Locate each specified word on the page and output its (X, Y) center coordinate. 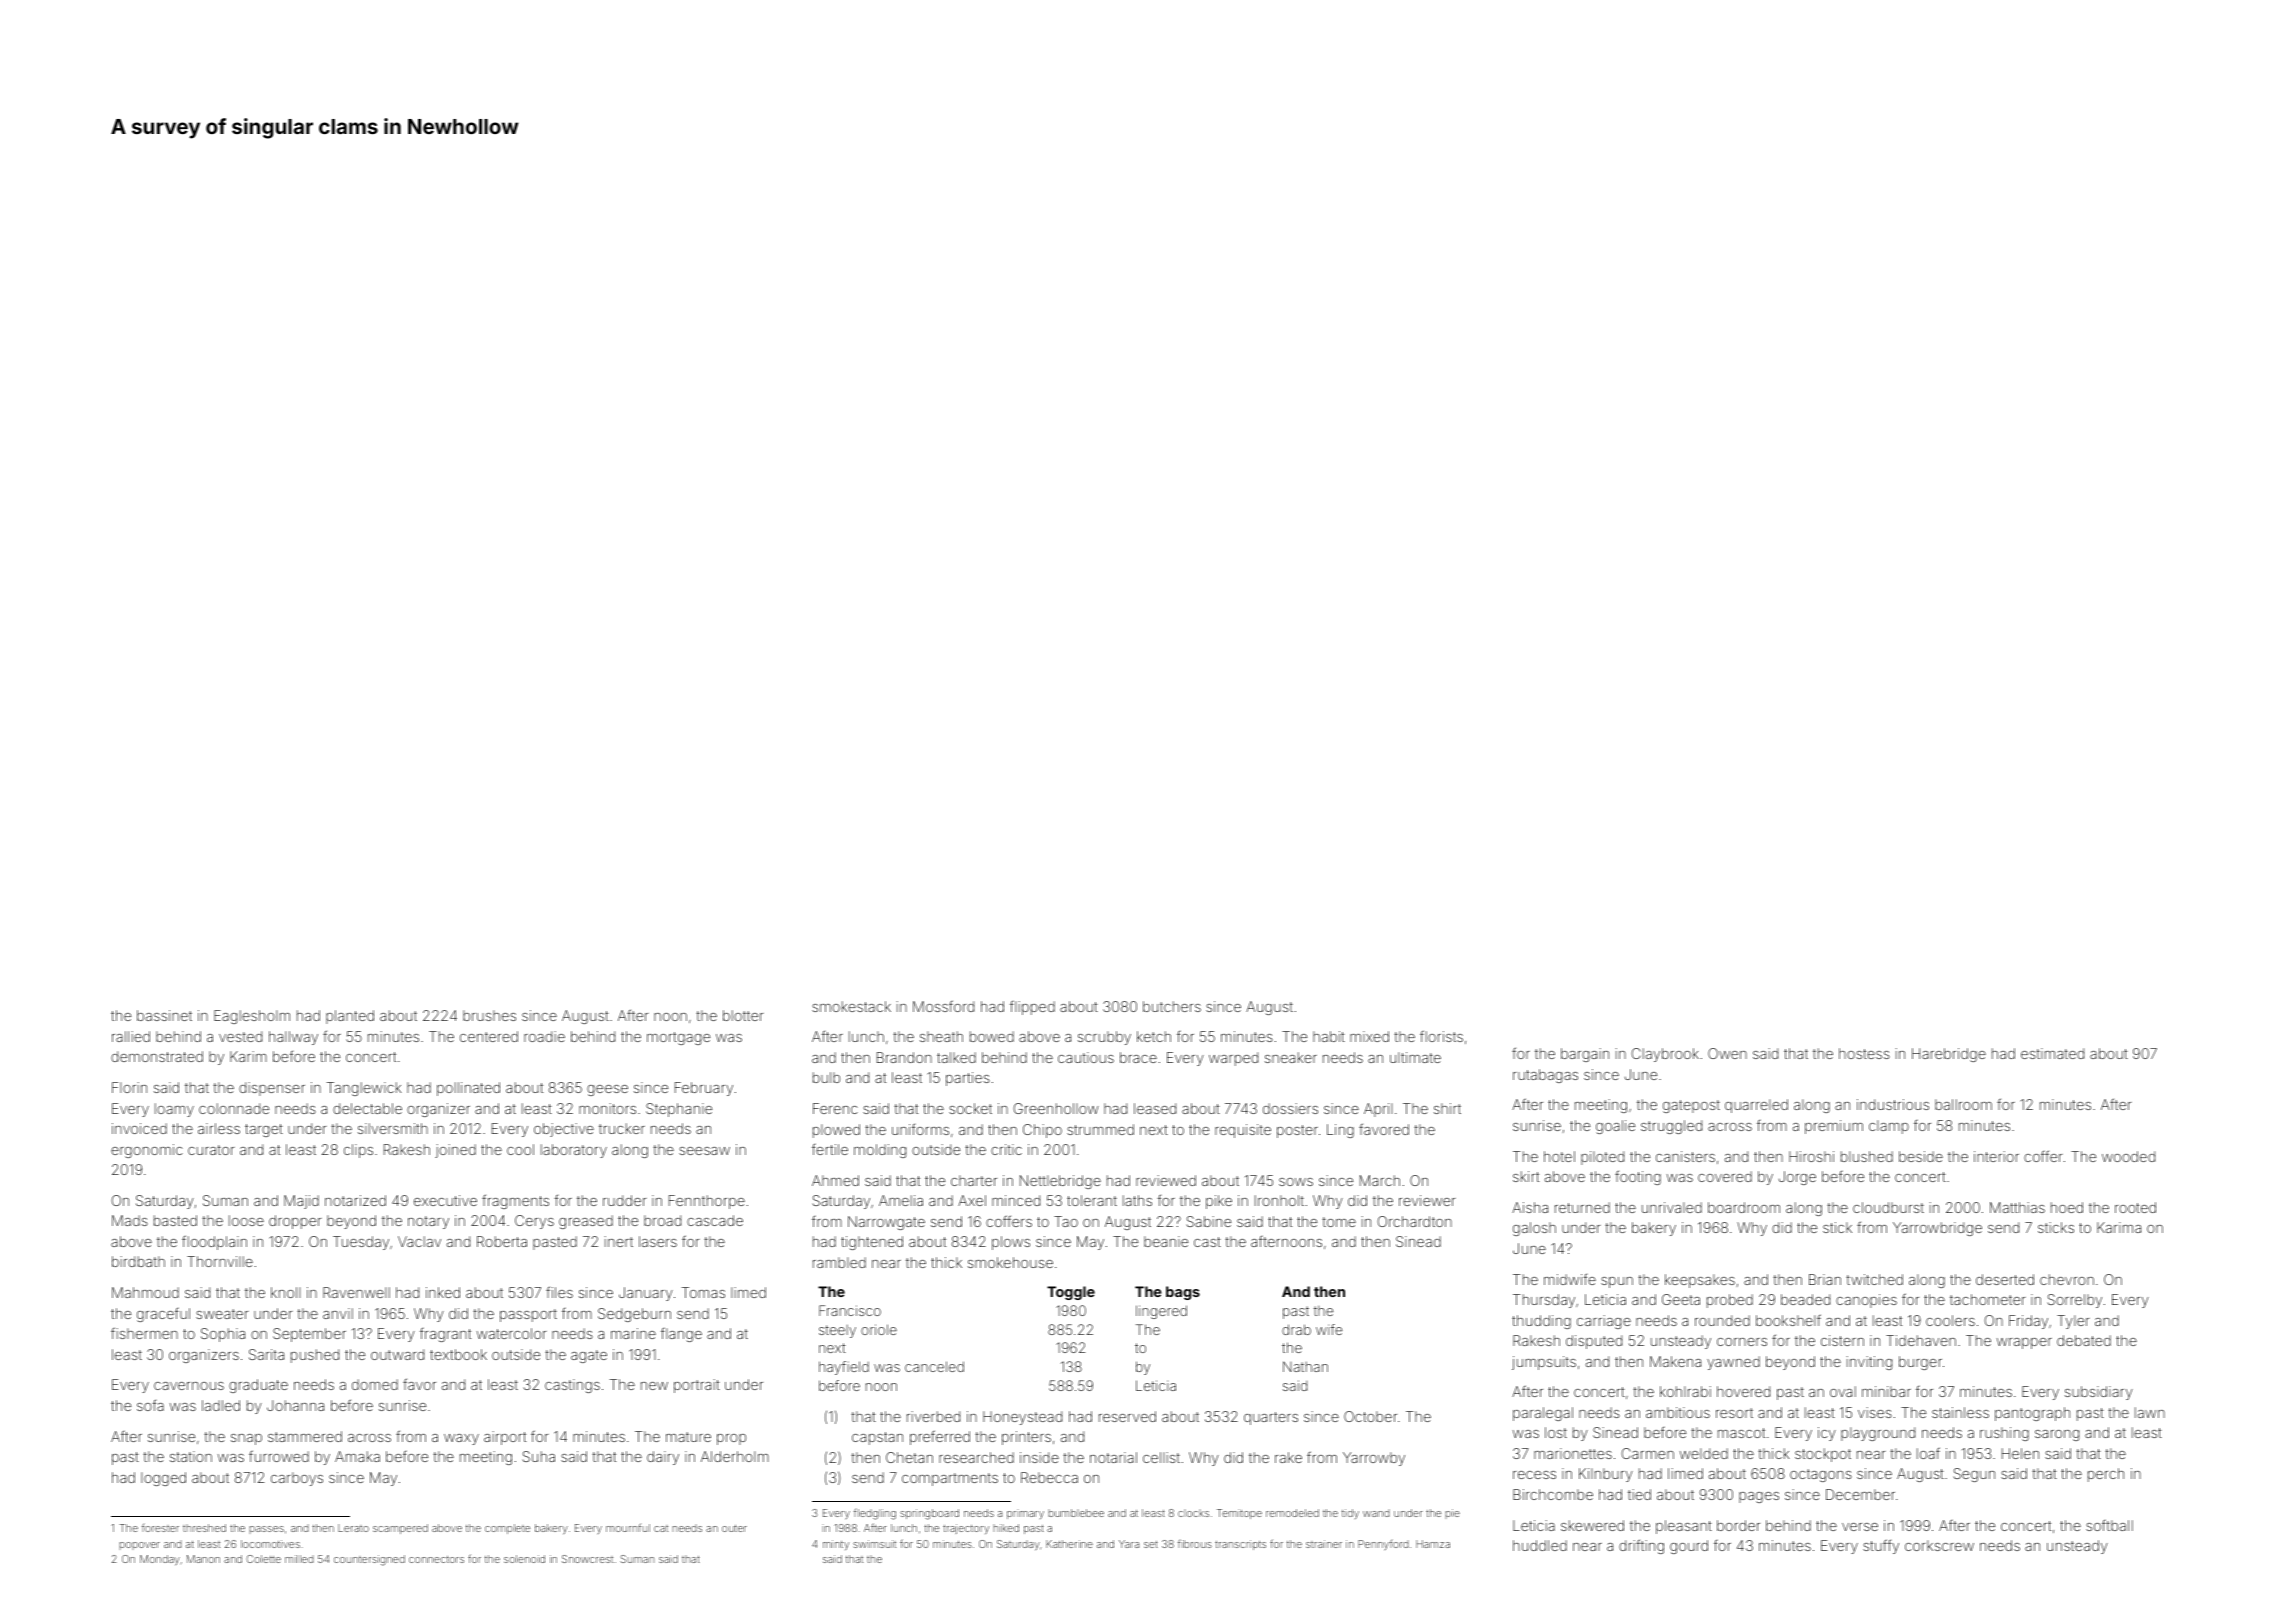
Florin (129, 1087)
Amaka (357, 1456)
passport (528, 1315)
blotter (743, 1015)
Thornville (220, 1261)
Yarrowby (1374, 1459)
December (1860, 1494)
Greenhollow (1056, 1108)
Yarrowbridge (1937, 1229)
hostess (1864, 1053)
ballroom (1963, 1104)
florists (1441, 1036)
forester (160, 1527)
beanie (1166, 1241)
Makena (1675, 1361)
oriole (879, 1329)
